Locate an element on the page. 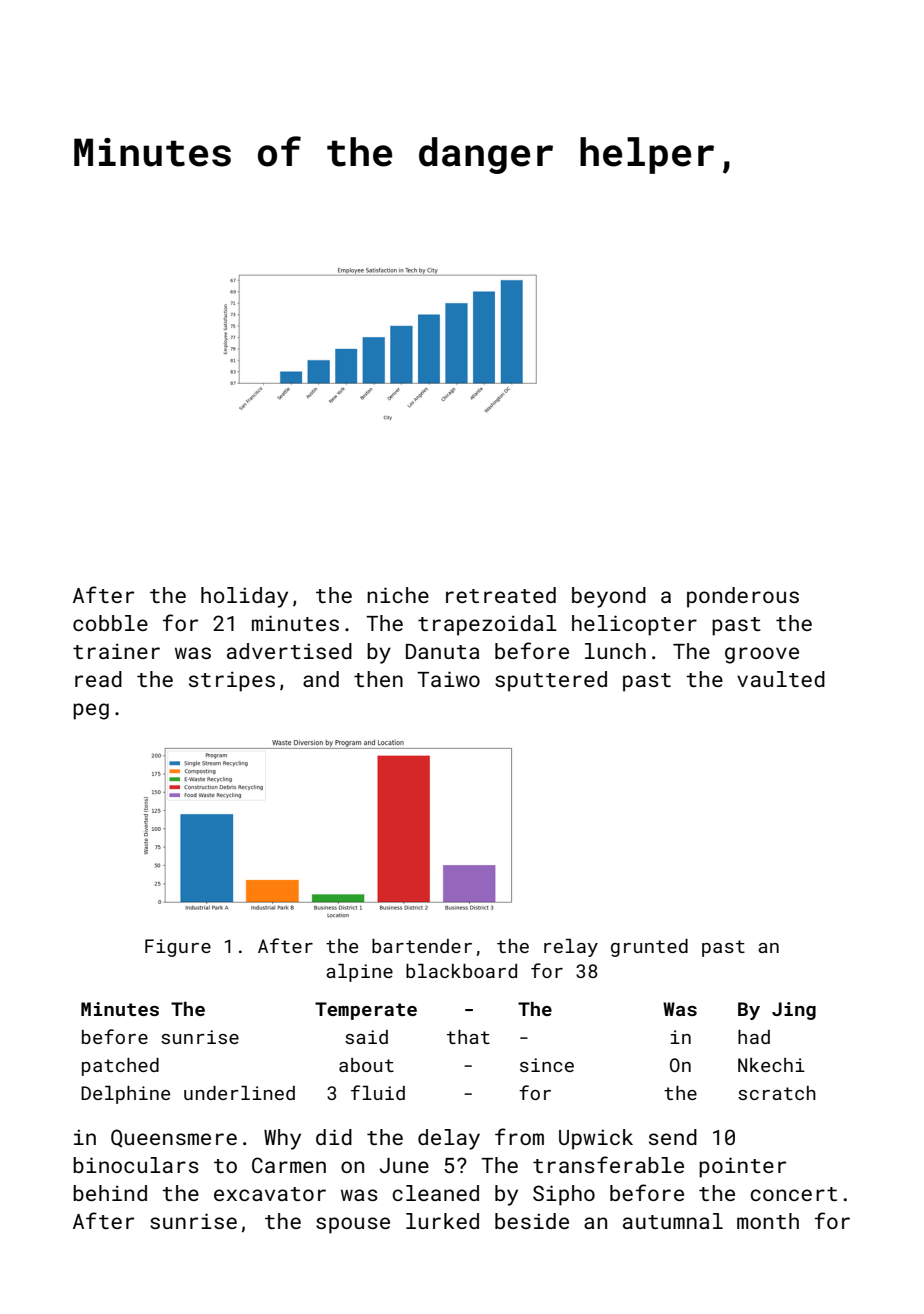  bartender is located at coordinates (422, 946).
